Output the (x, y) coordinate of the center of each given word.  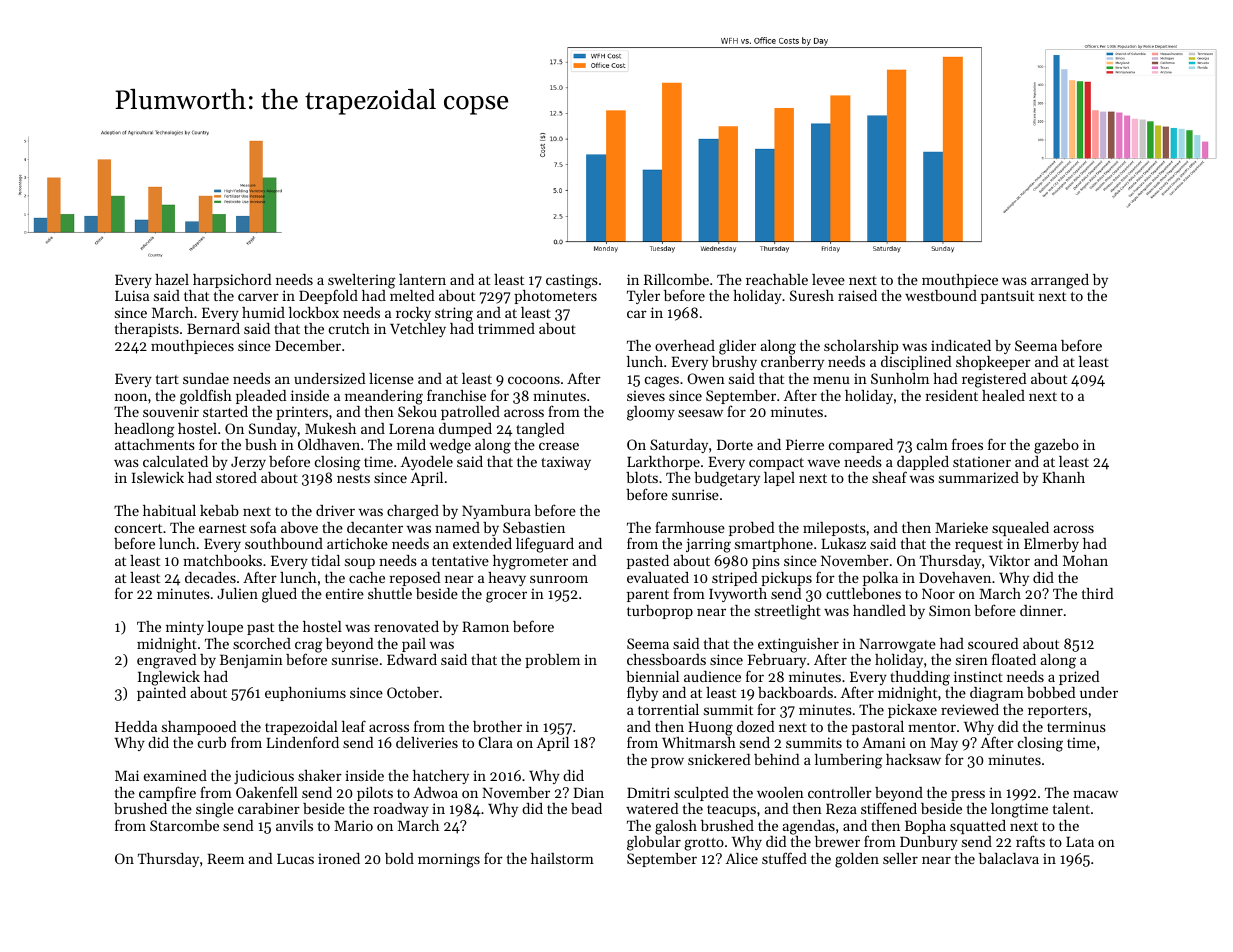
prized (1079, 678)
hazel (172, 279)
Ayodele (427, 463)
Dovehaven (955, 577)
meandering (384, 397)
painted (161, 694)
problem (552, 661)
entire (345, 593)
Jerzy (248, 463)
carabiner (269, 808)
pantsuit (1007, 297)
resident (951, 395)
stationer (982, 462)
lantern (422, 279)
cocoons (534, 380)
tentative (460, 560)
